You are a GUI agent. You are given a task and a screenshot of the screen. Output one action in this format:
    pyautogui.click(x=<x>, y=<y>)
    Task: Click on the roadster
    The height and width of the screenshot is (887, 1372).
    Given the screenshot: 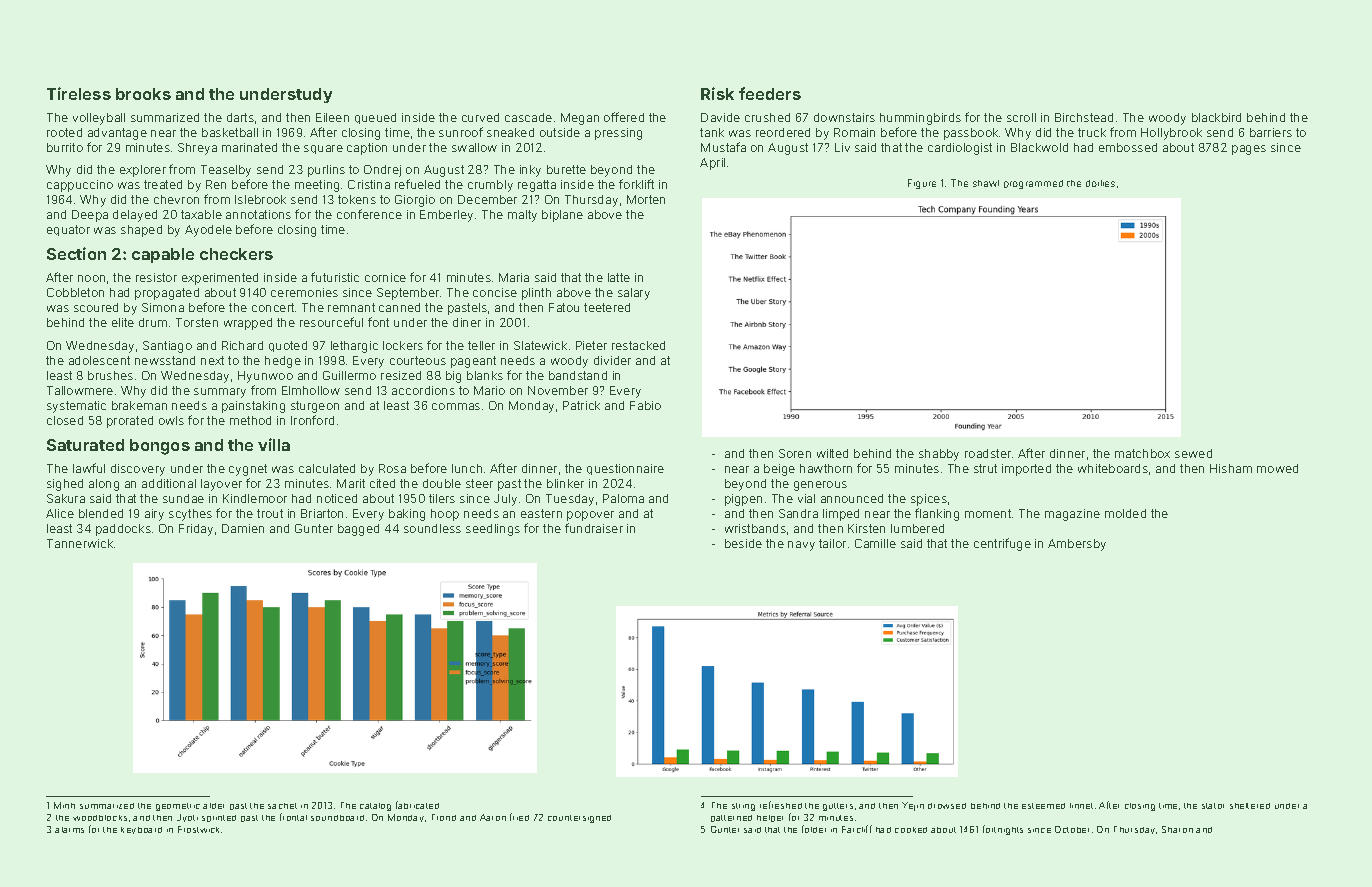 What is the action you would take?
    pyautogui.click(x=988, y=453)
